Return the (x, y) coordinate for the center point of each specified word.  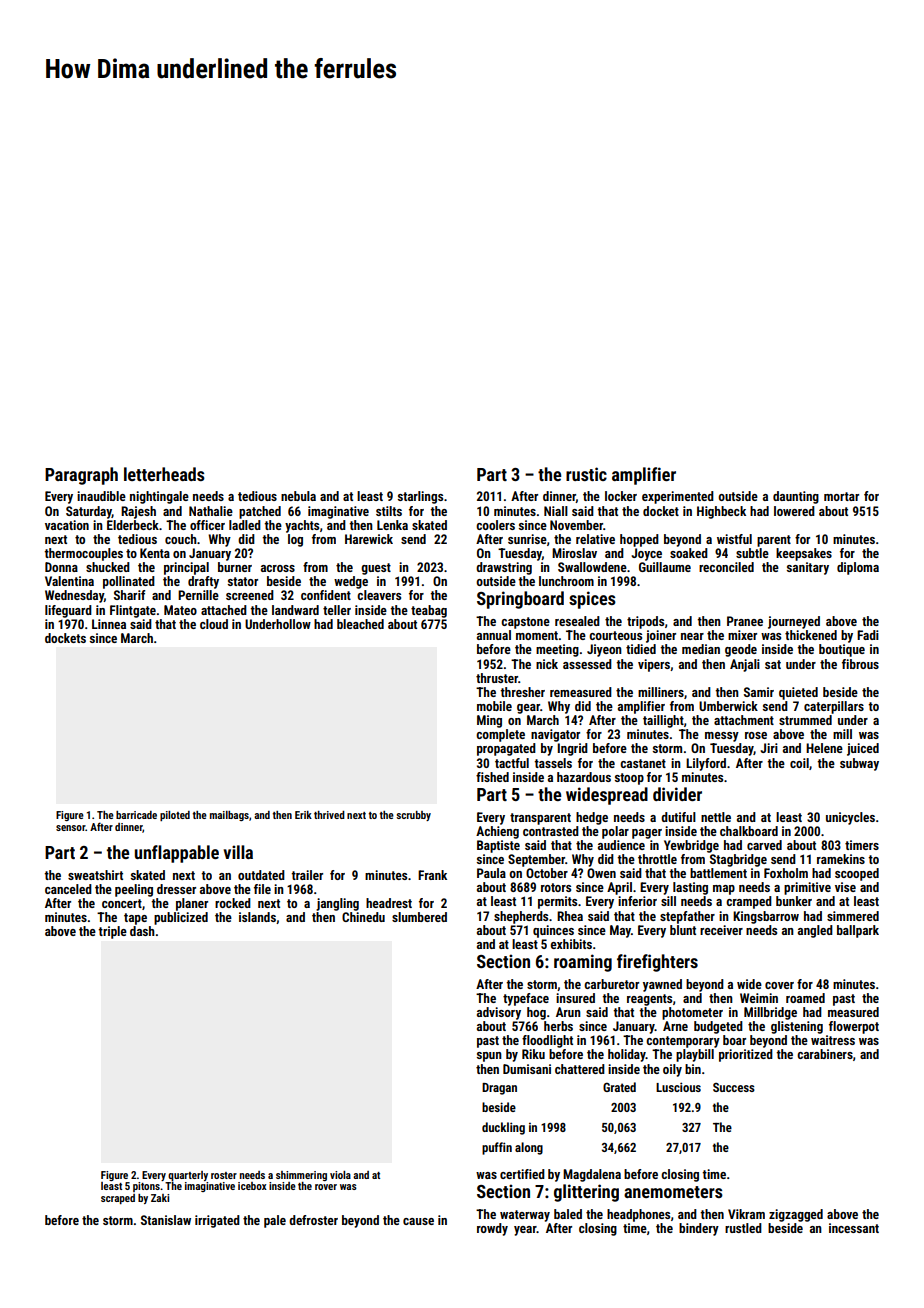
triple (112, 932)
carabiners (825, 1054)
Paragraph (81, 476)
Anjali (745, 665)
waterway (525, 1216)
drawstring (504, 568)
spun (489, 1057)
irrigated (217, 1221)
